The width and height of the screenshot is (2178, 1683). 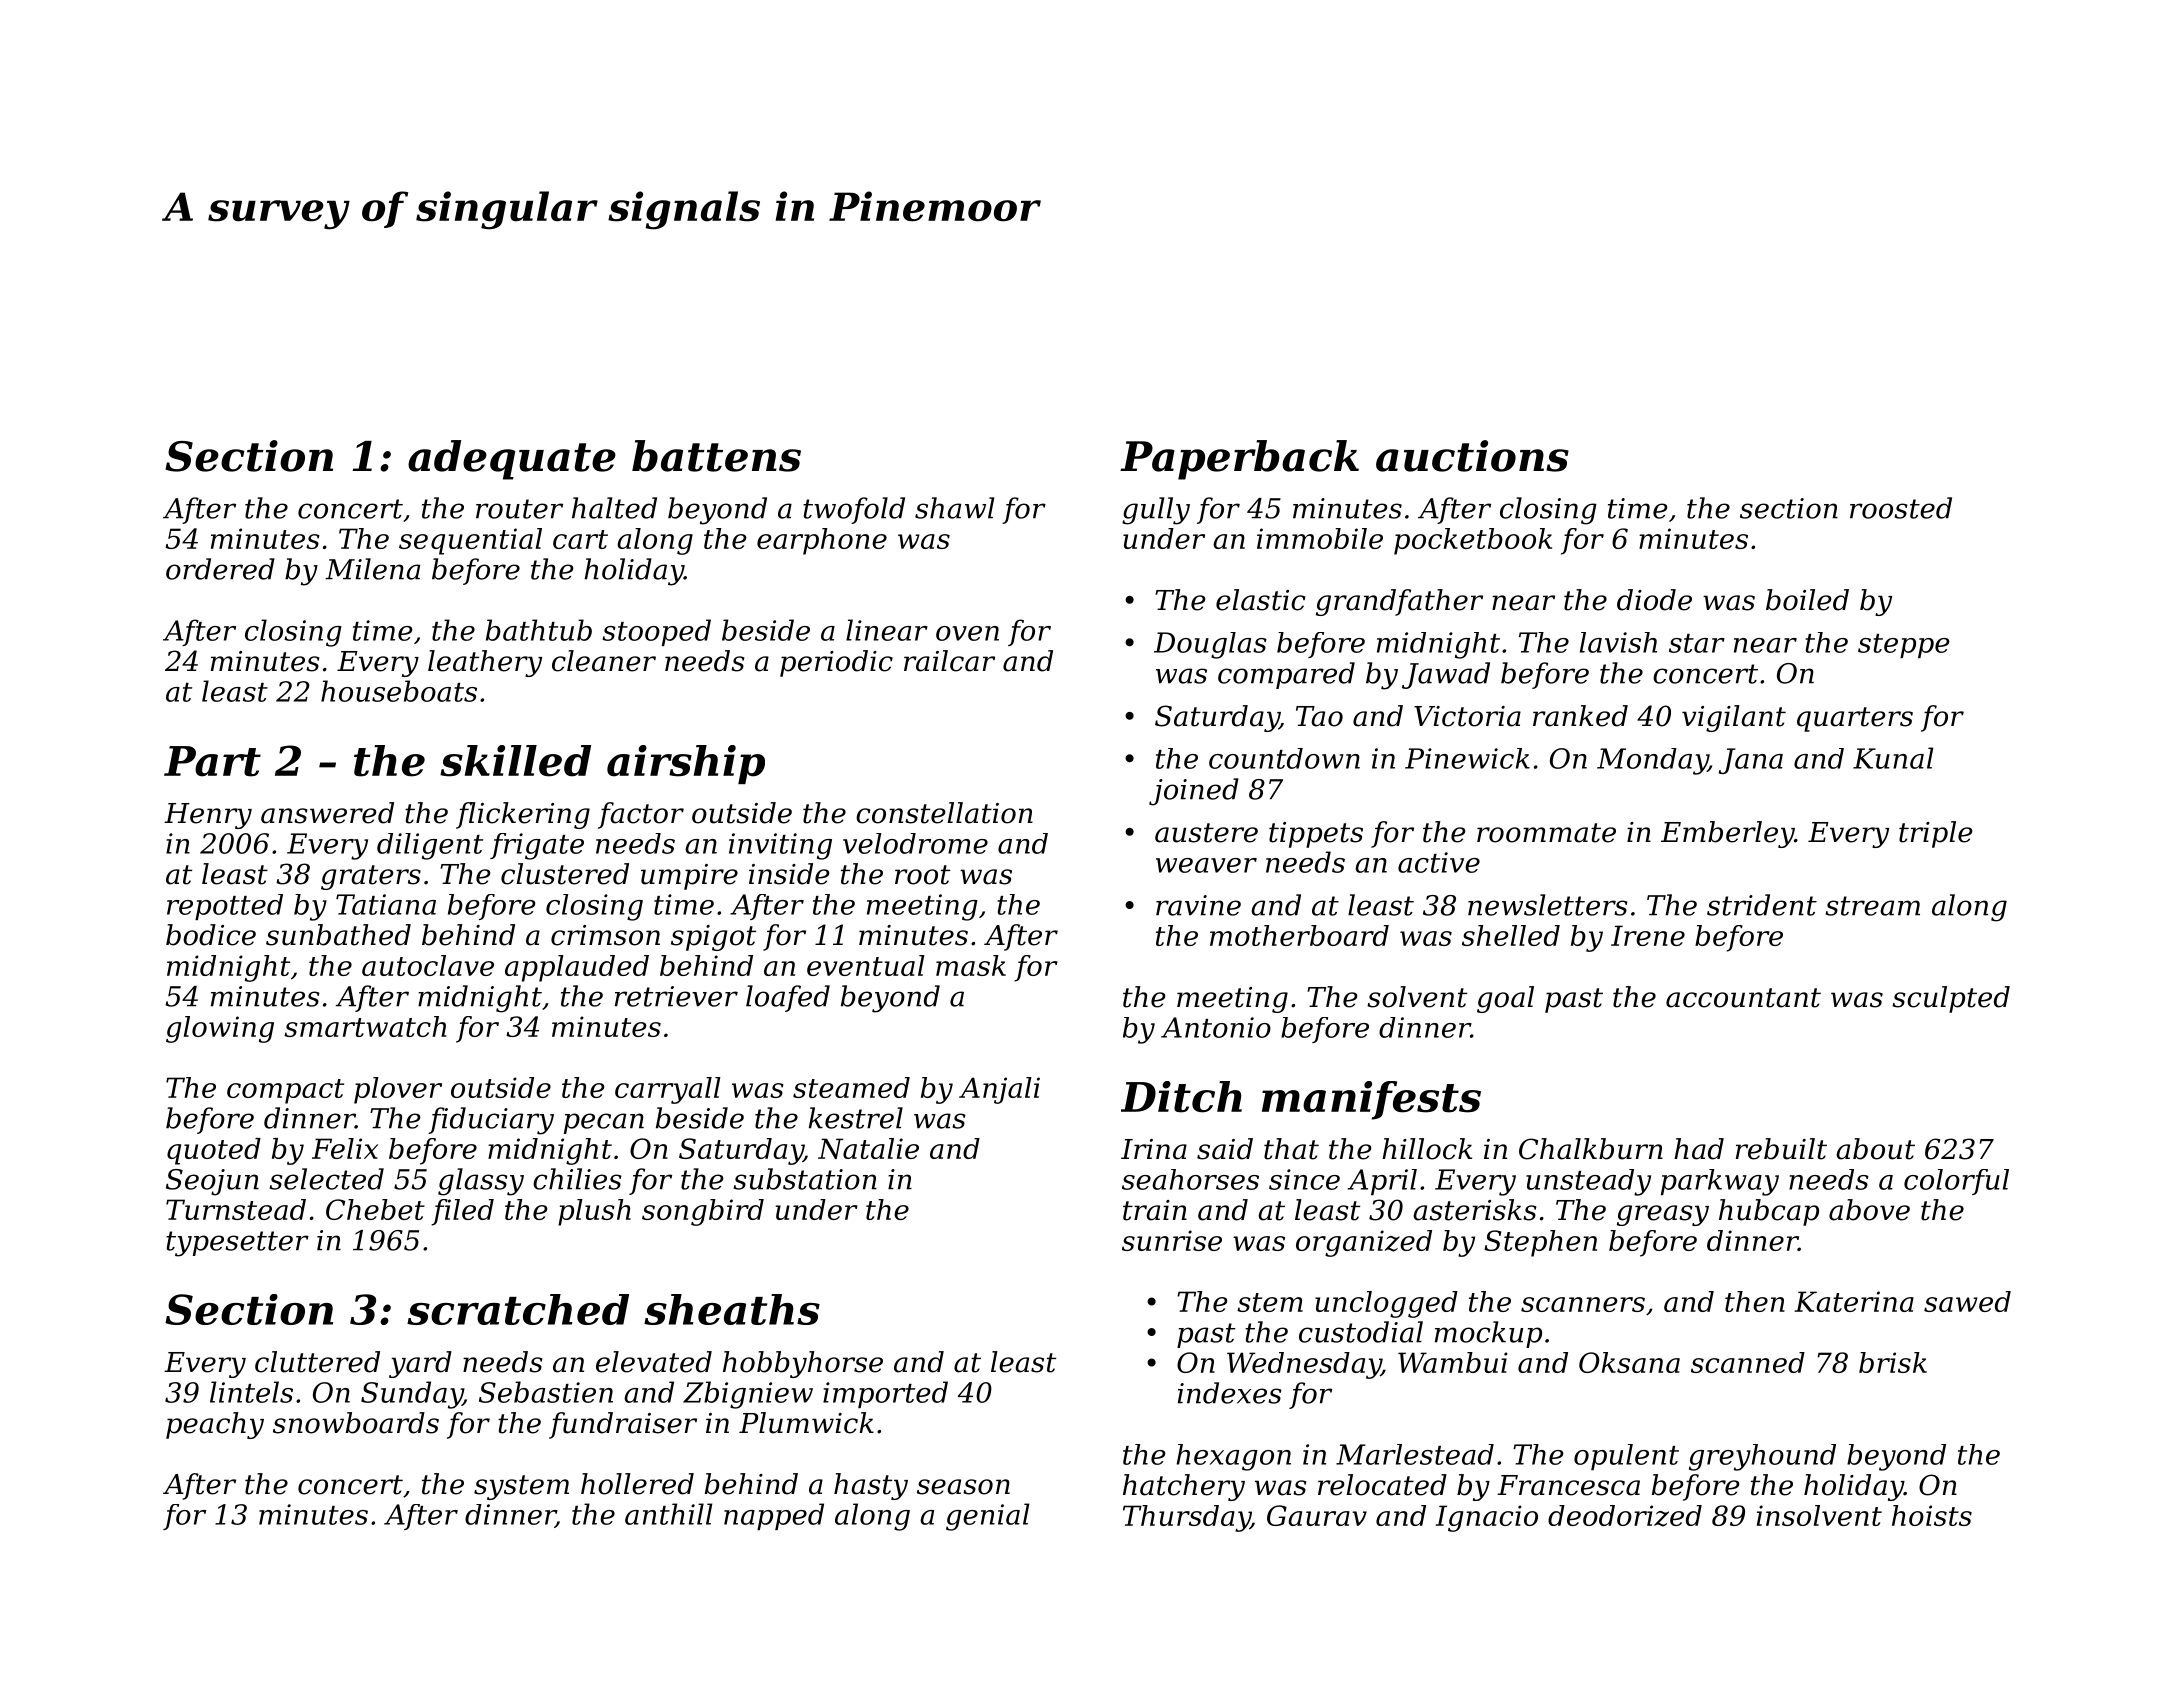 What do you see at coordinates (871, 1486) in the screenshot?
I see `hasty` at bounding box center [871, 1486].
